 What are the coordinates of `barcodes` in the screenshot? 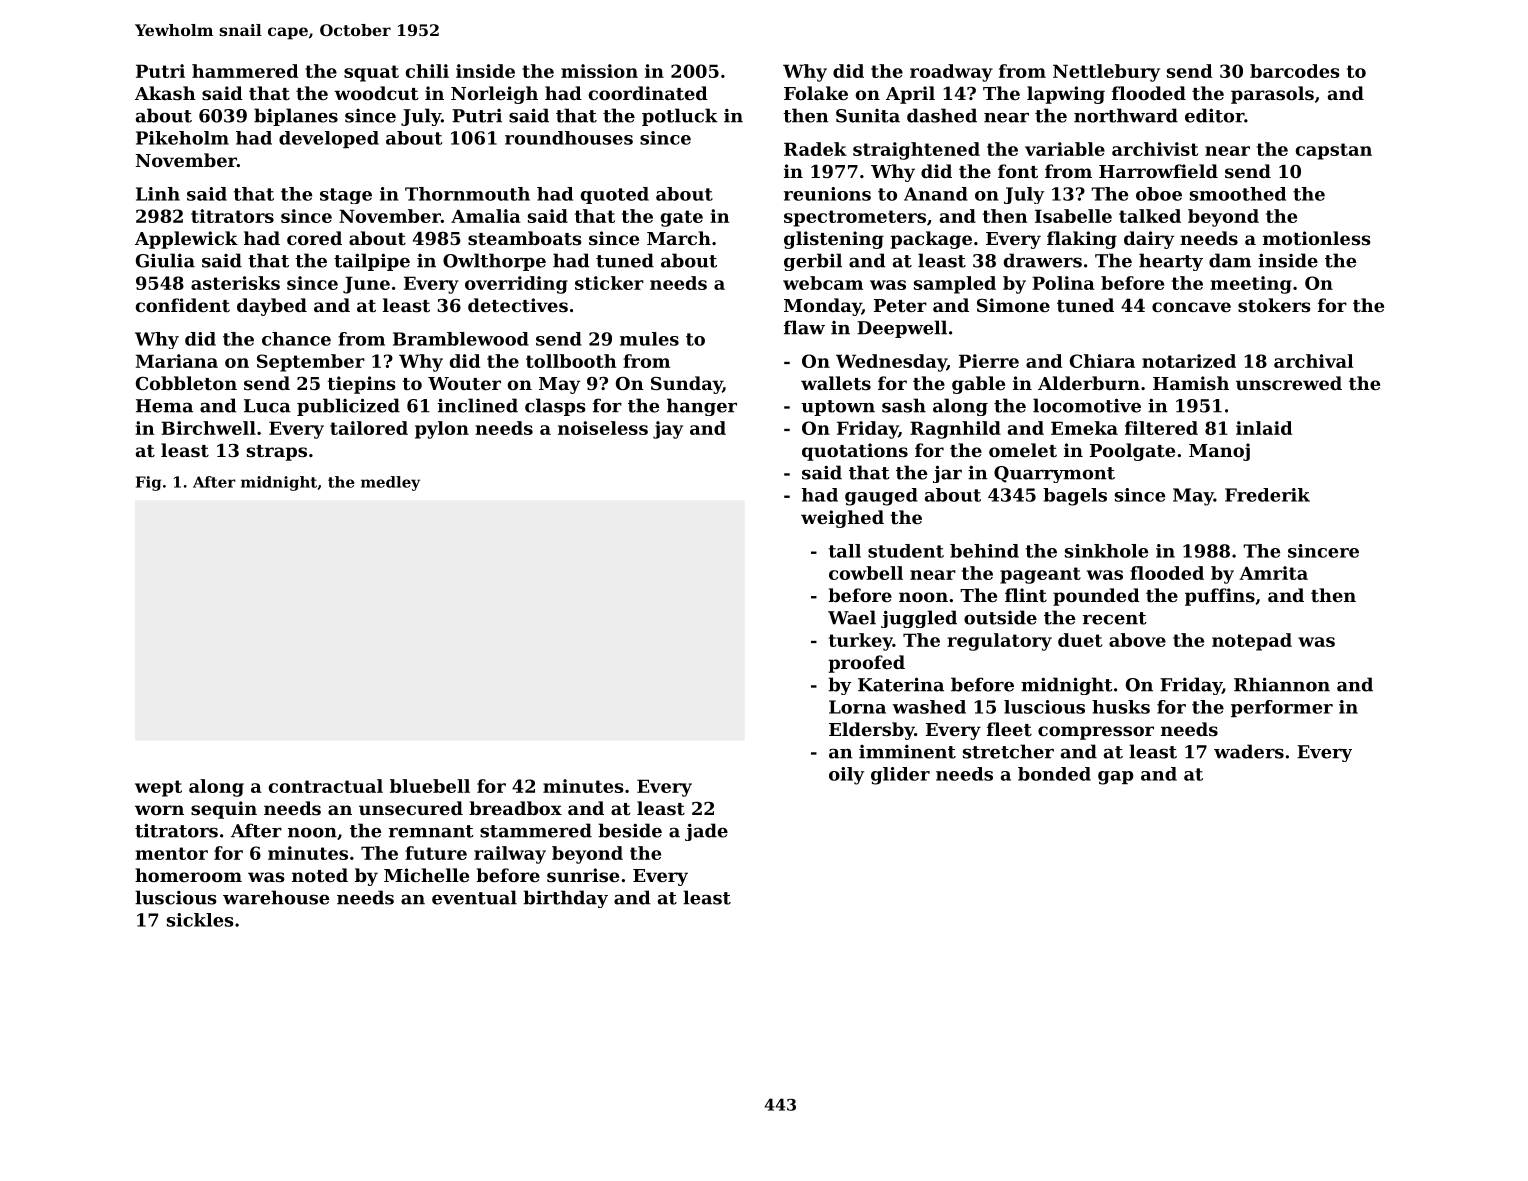 It's located at (1294, 71).
